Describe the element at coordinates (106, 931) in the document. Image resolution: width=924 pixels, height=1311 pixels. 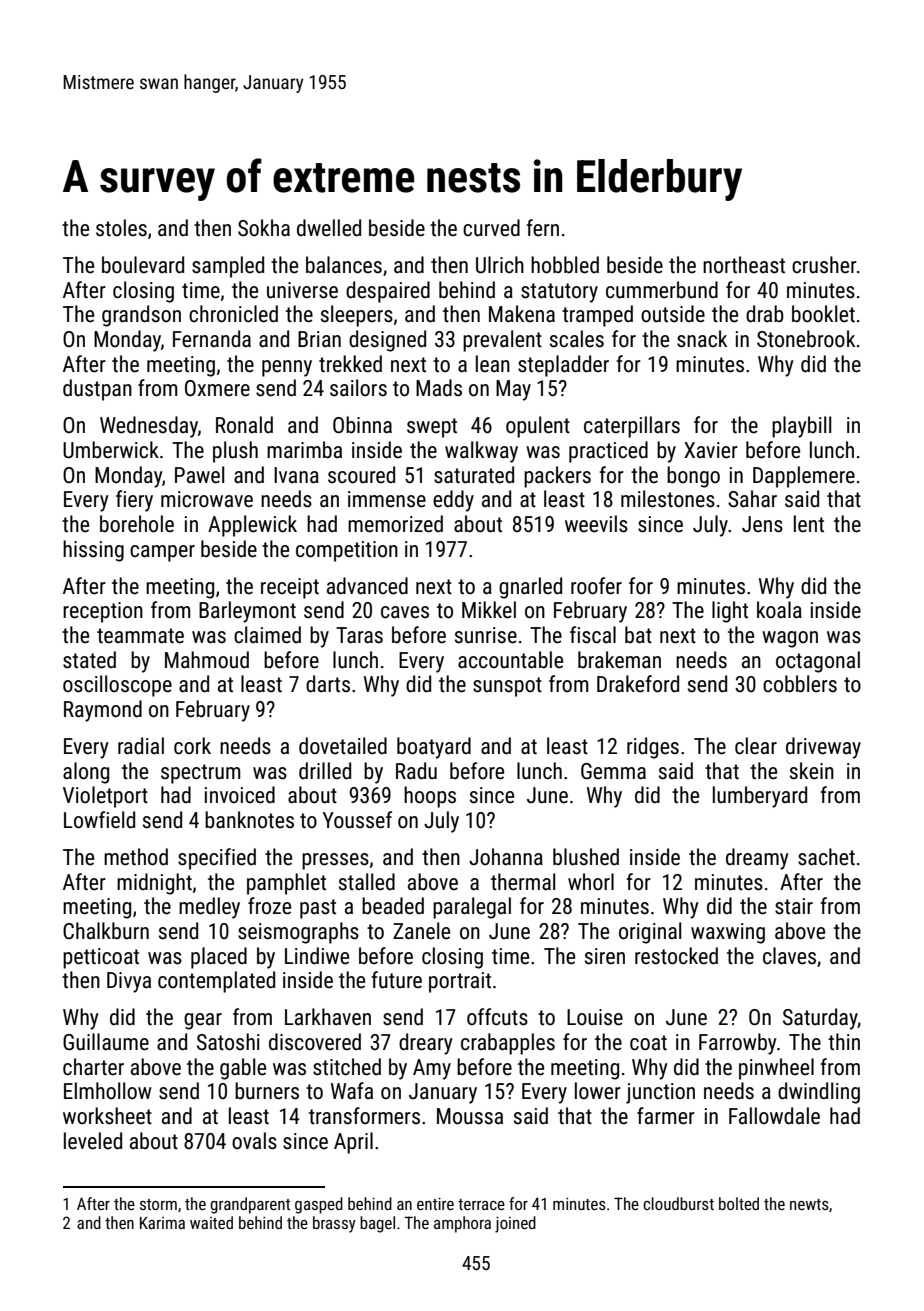
I see `Chalkburn` at that location.
